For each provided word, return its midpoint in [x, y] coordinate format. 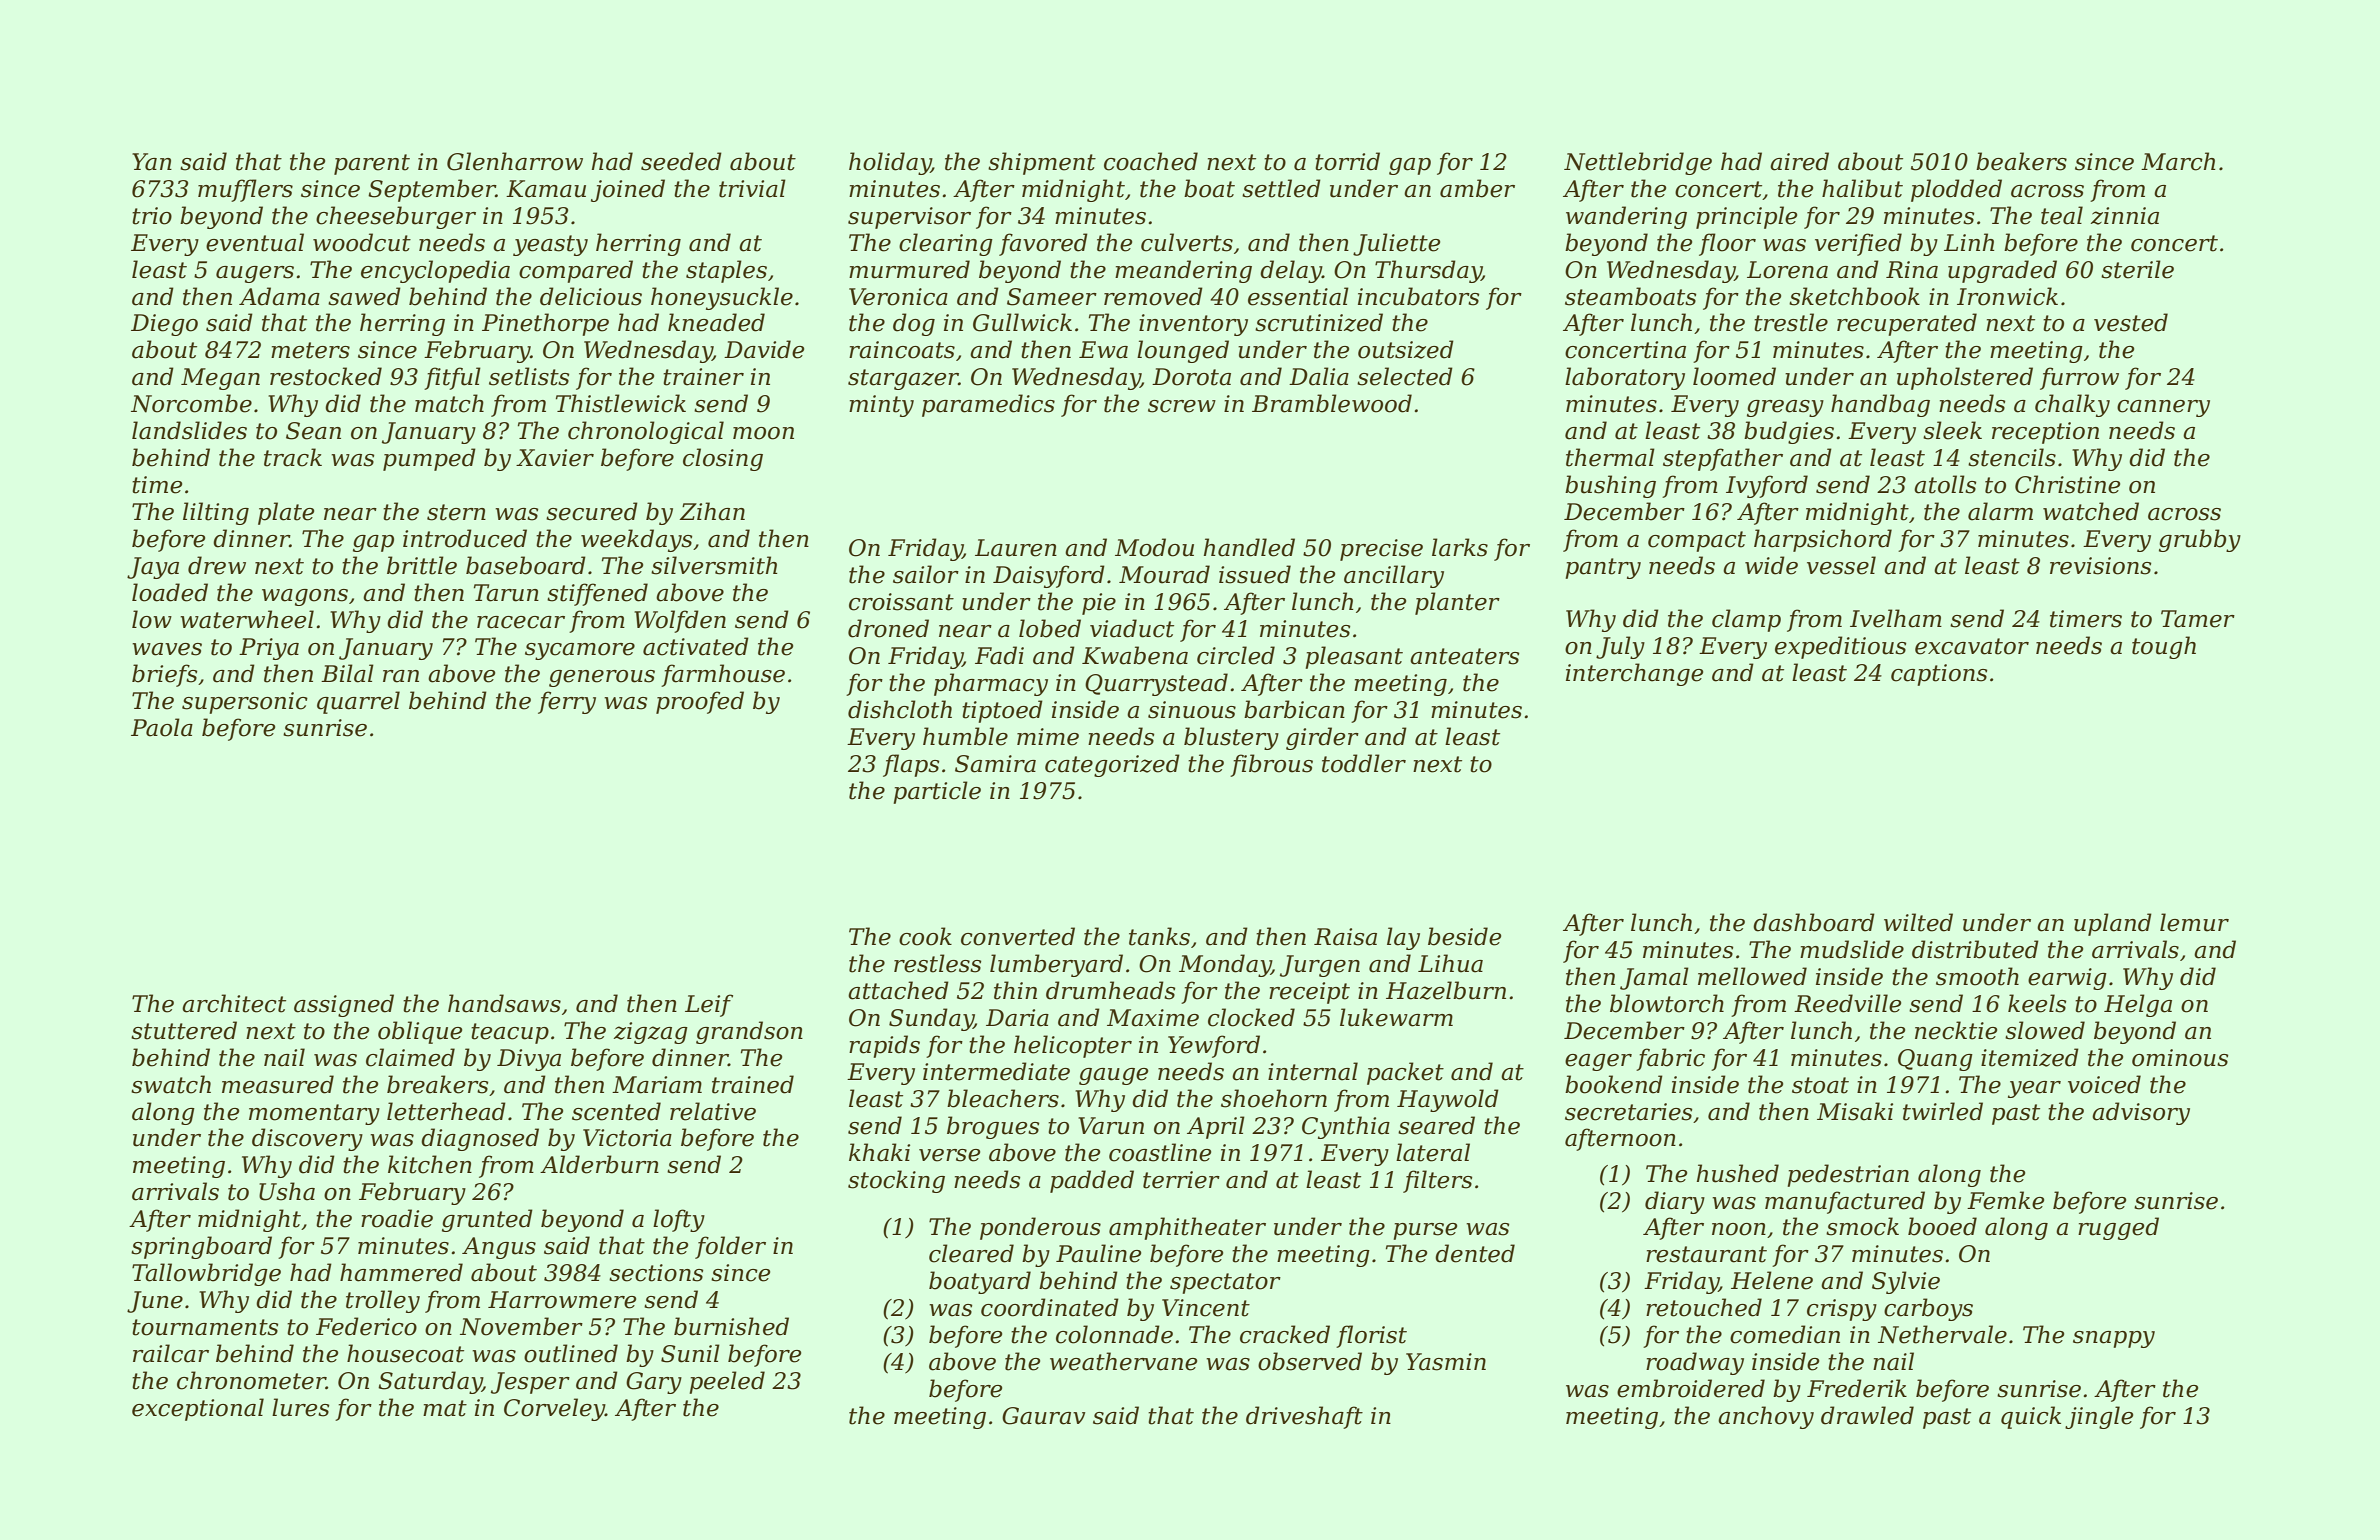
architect [234, 1003]
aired [1799, 161]
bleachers [1003, 1098]
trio [152, 216]
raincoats [902, 350]
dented [1475, 1253]
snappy [2114, 1339]
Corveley [554, 1409]
